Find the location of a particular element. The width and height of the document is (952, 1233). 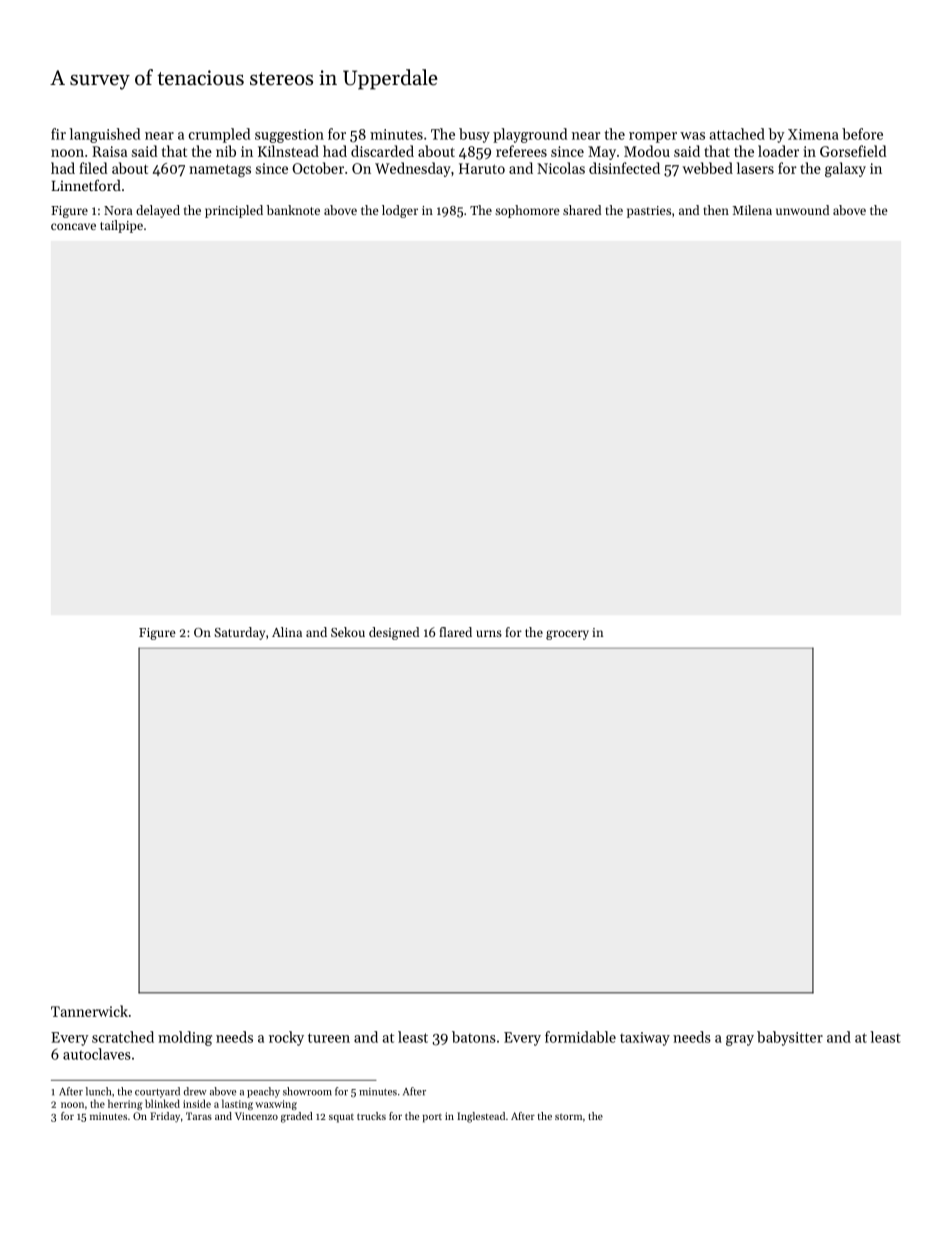

Kilnstead is located at coordinates (288, 151).
